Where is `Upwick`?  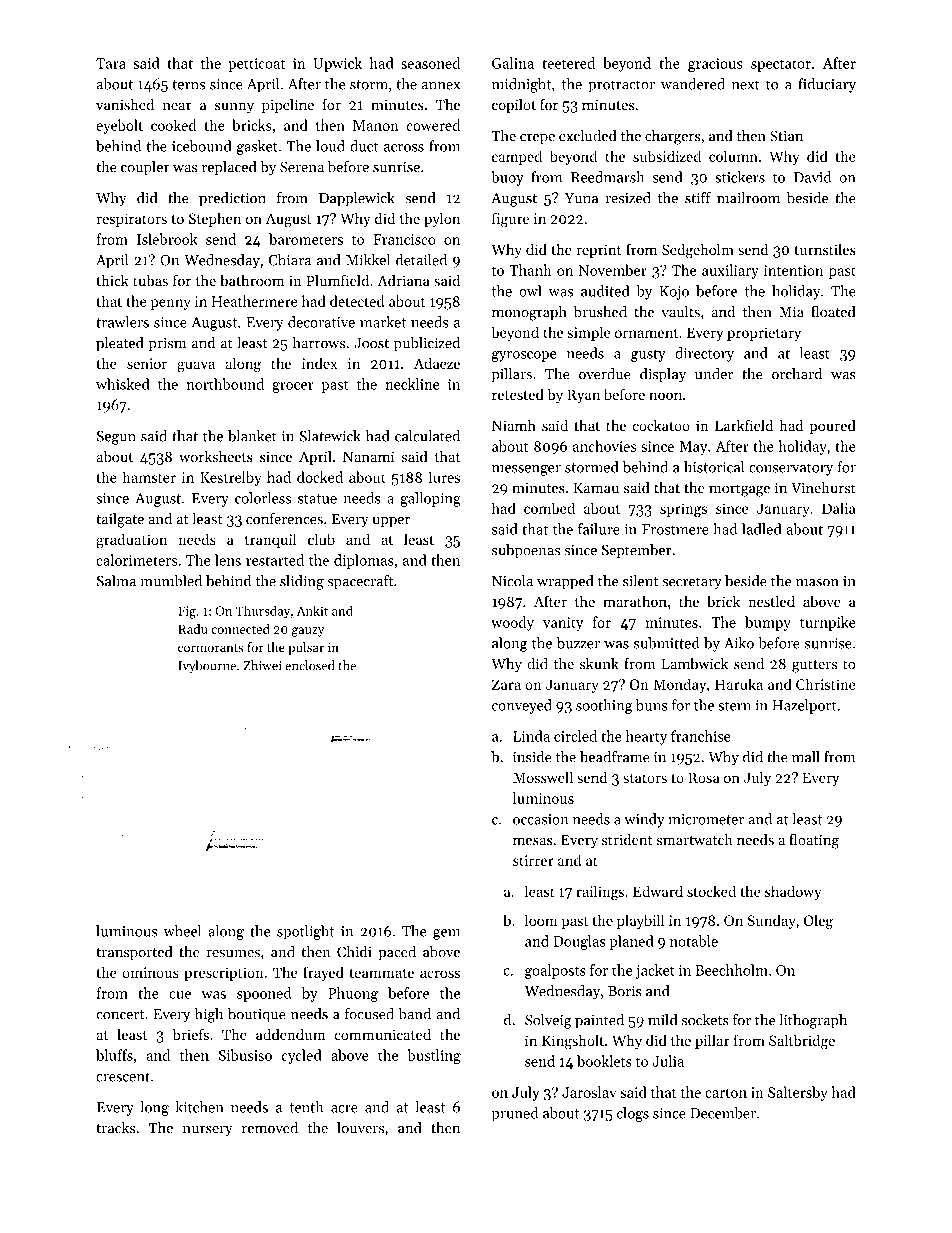
Upwick is located at coordinates (337, 64).
